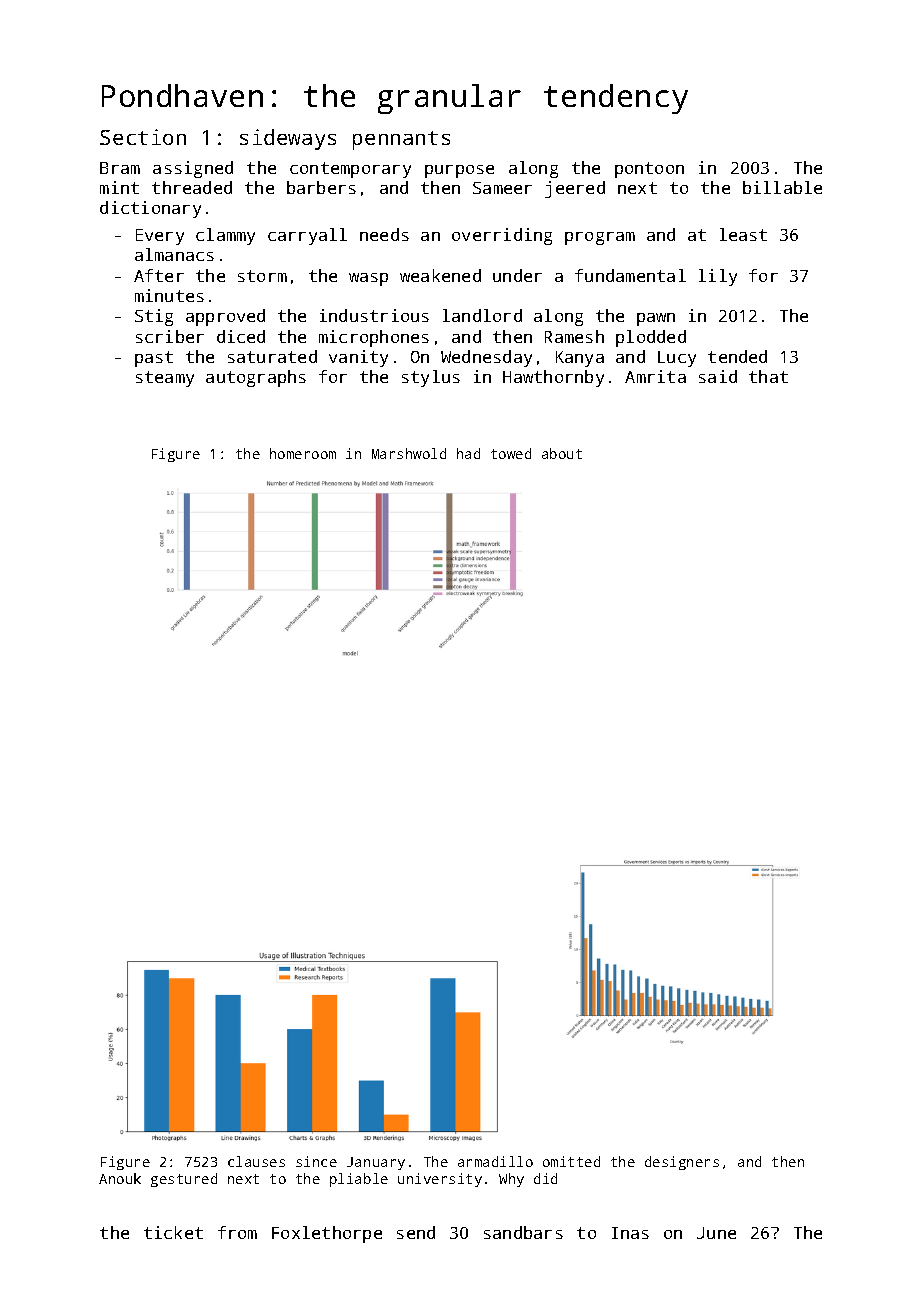 The width and height of the screenshot is (924, 1308). Describe the element at coordinates (630, 1233) in the screenshot. I see `Inas` at that location.
